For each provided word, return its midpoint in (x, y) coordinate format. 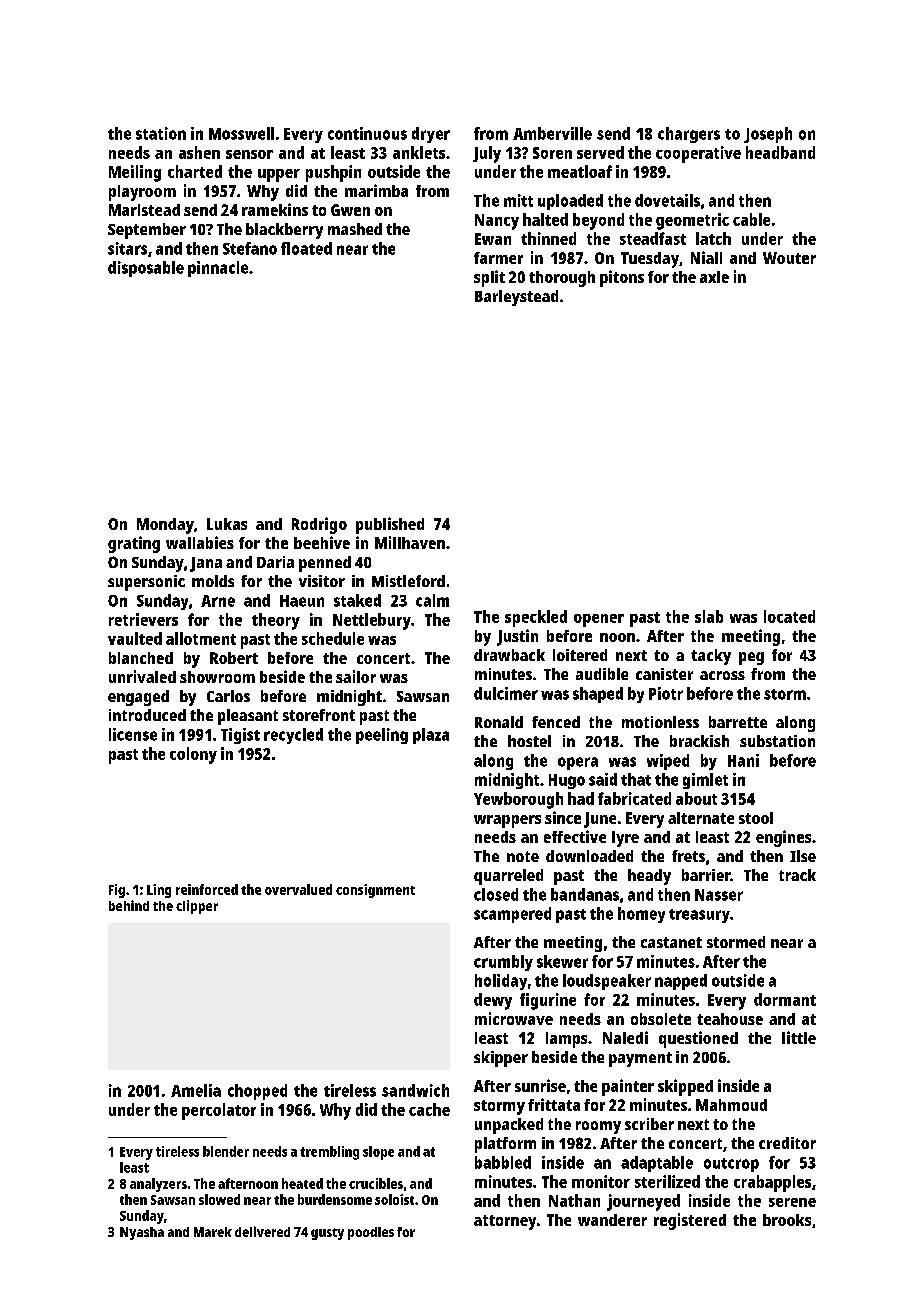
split (489, 278)
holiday (501, 982)
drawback (509, 655)
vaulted (135, 638)
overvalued (298, 889)
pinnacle (218, 269)
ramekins (275, 209)
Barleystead (516, 298)
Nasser (719, 895)
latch (713, 238)
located (789, 616)
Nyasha (142, 1233)
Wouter (789, 258)
